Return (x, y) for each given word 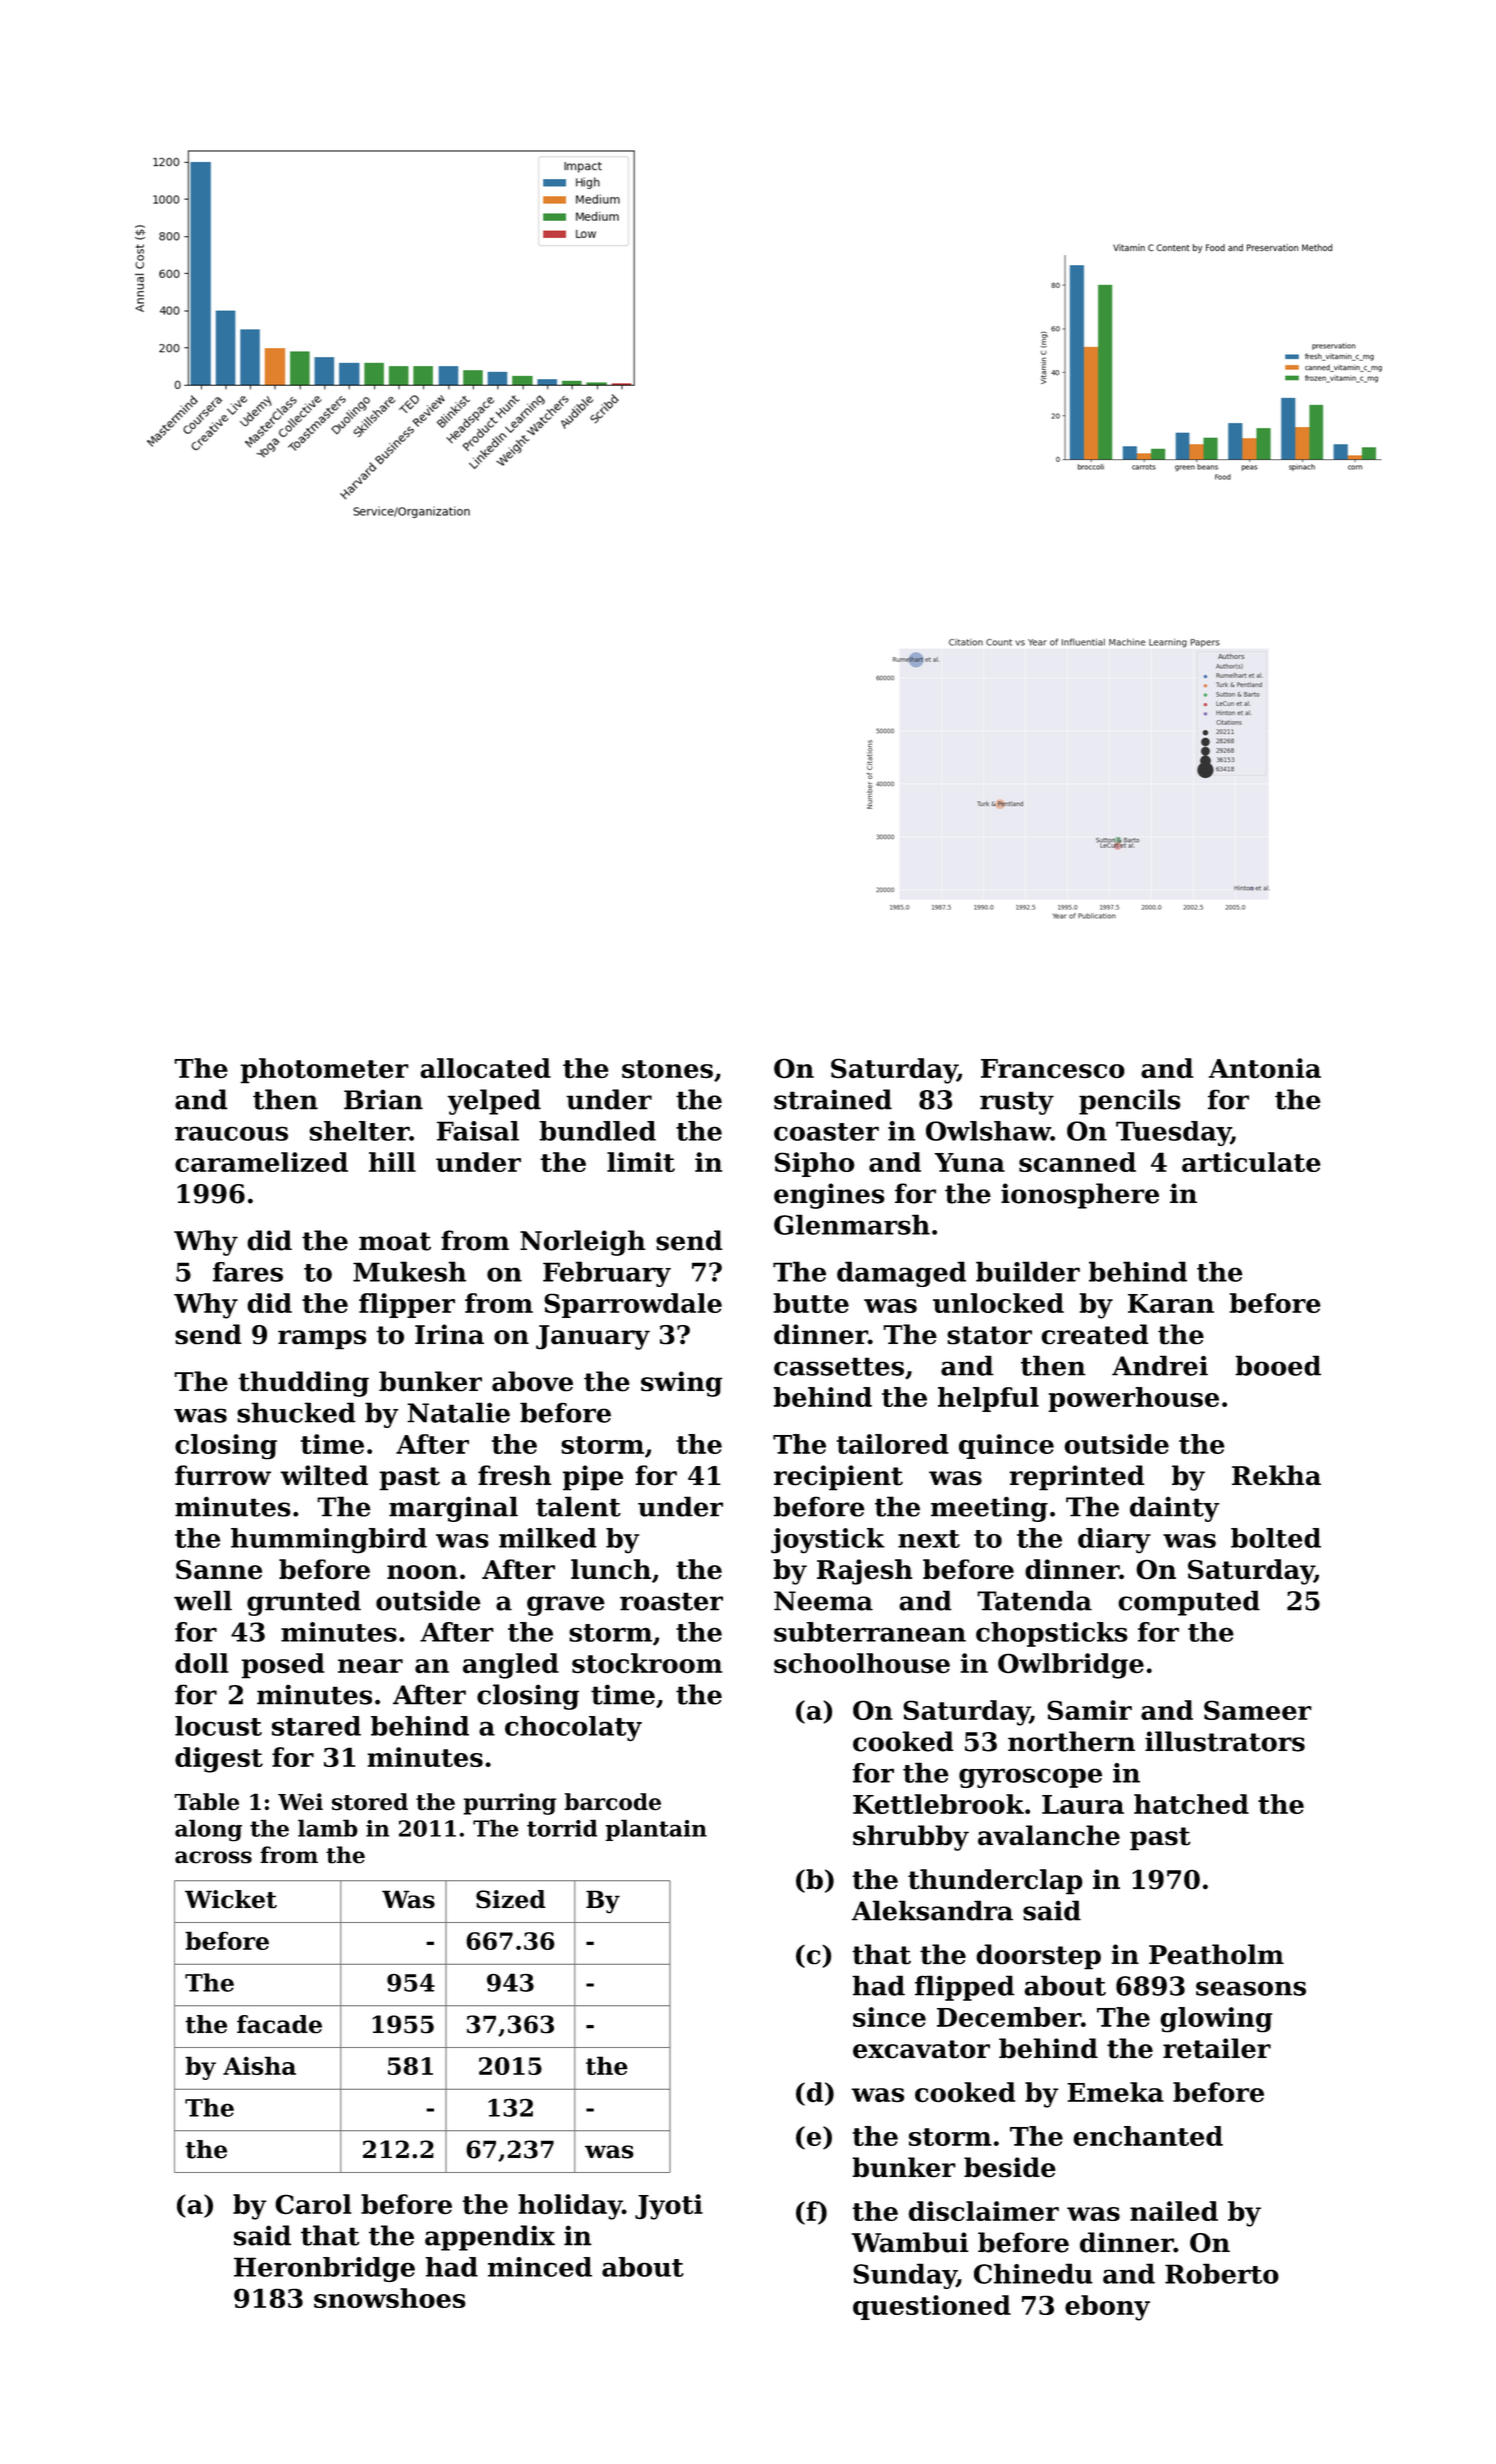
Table (206, 1802)
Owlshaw (988, 1131)
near (370, 1666)
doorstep (1038, 1957)
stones (667, 1069)
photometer (324, 1071)
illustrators (1225, 1741)
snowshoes (390, 2298)
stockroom (647, 1663)
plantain (656, 1830)
